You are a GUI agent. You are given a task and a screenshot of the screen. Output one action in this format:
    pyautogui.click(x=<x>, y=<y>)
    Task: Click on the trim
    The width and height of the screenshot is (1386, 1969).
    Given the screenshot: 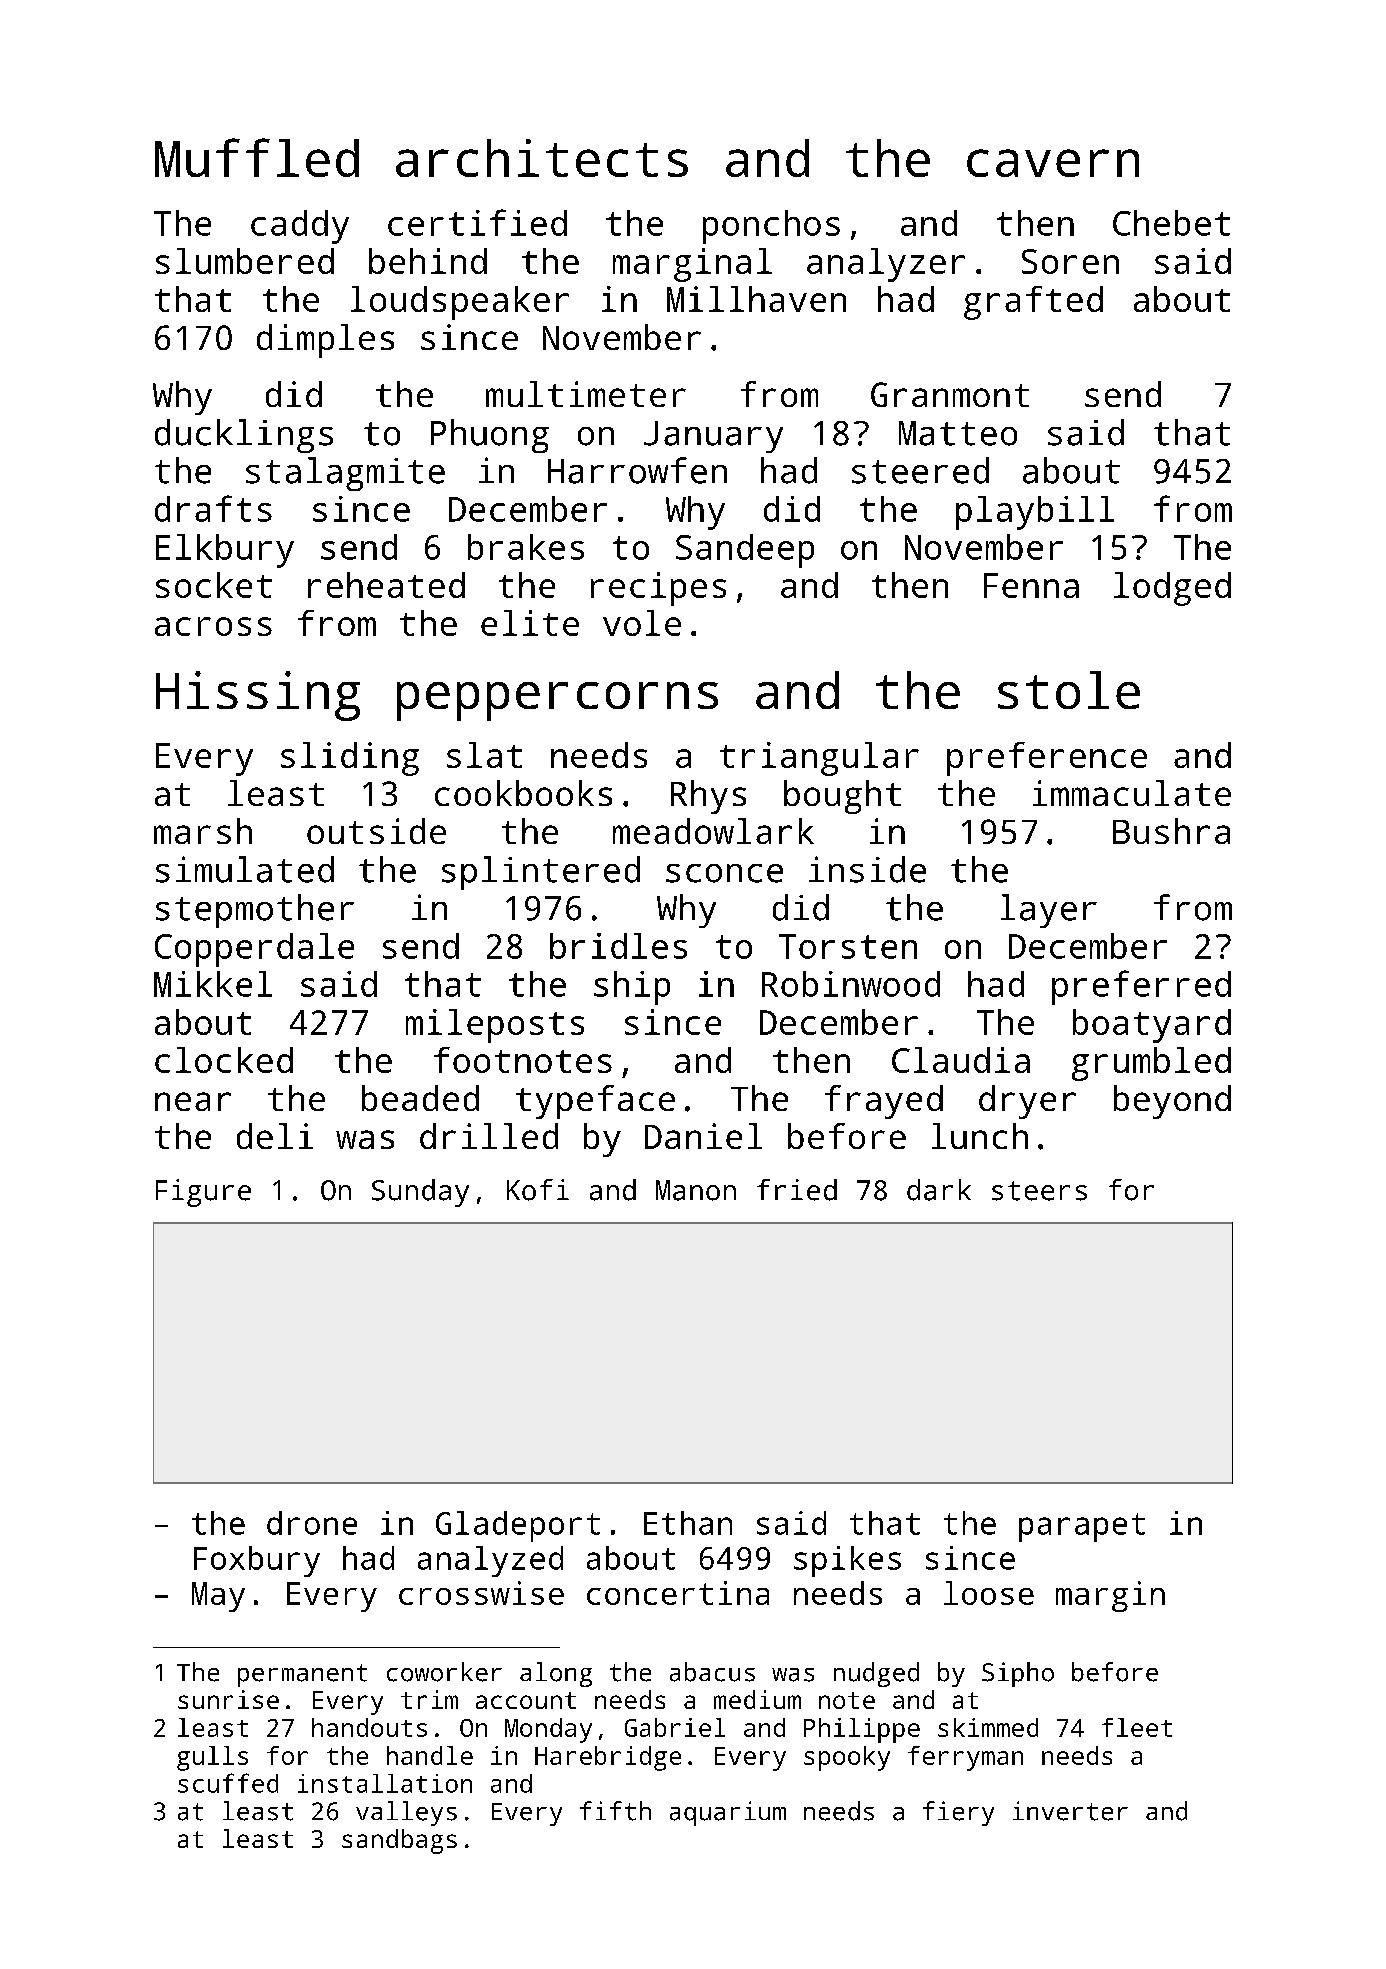 What is the action you would take?
    pyautogui.click(x=429, y=1699)
